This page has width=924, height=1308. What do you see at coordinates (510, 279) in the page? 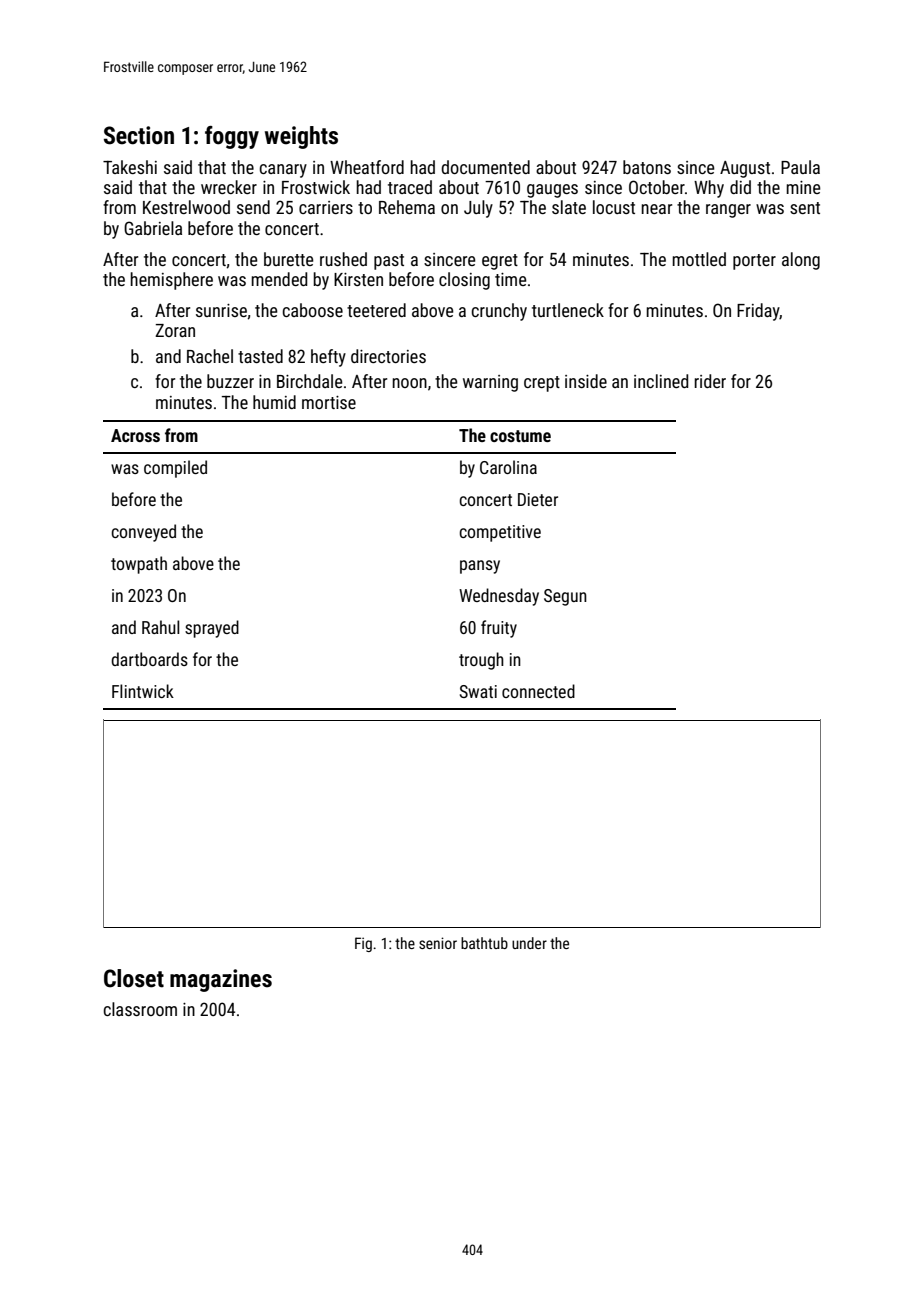
I see `time` at bounding box center [510, 279].
